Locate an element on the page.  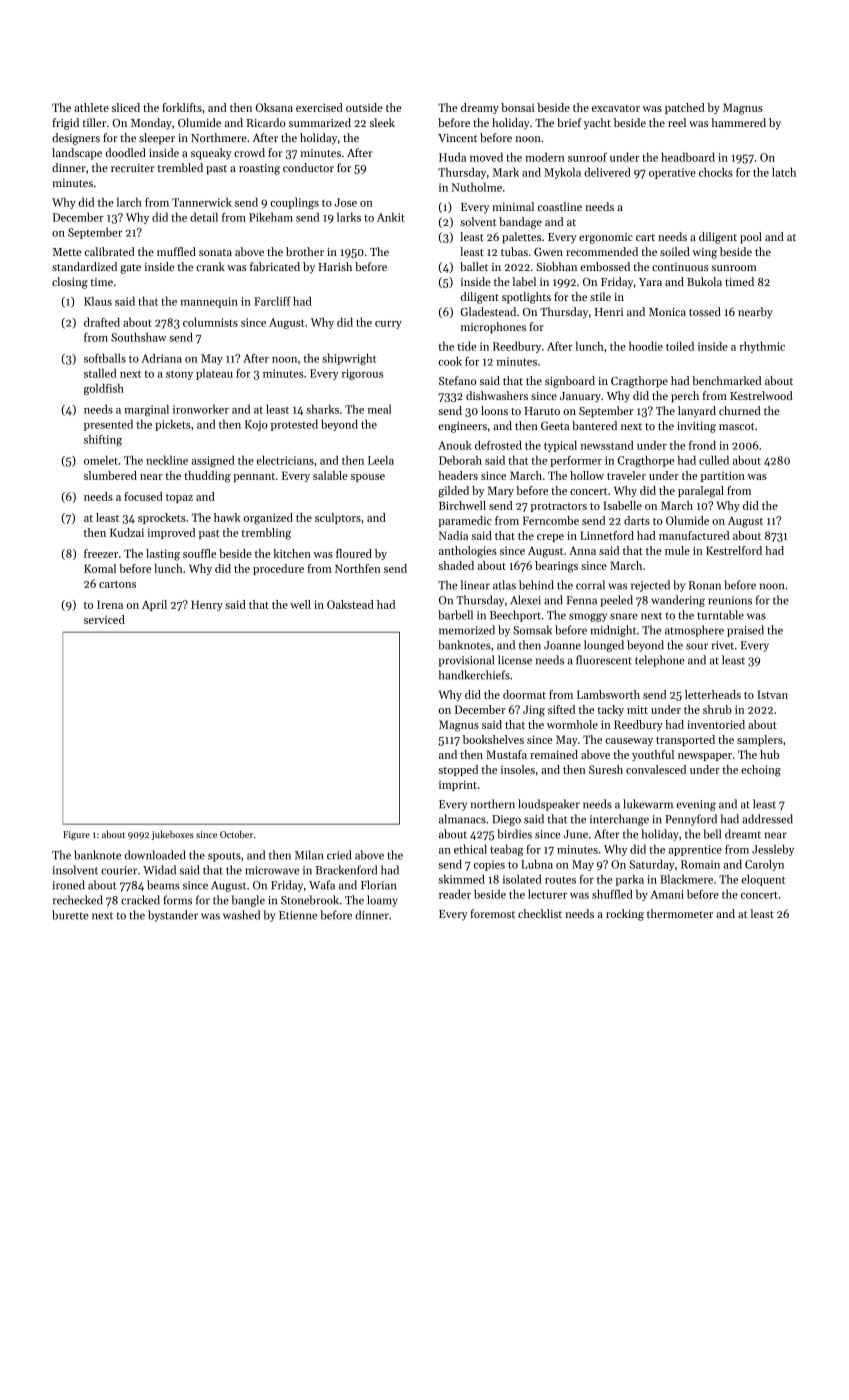
tossed is located at coordinates (705, 311).
